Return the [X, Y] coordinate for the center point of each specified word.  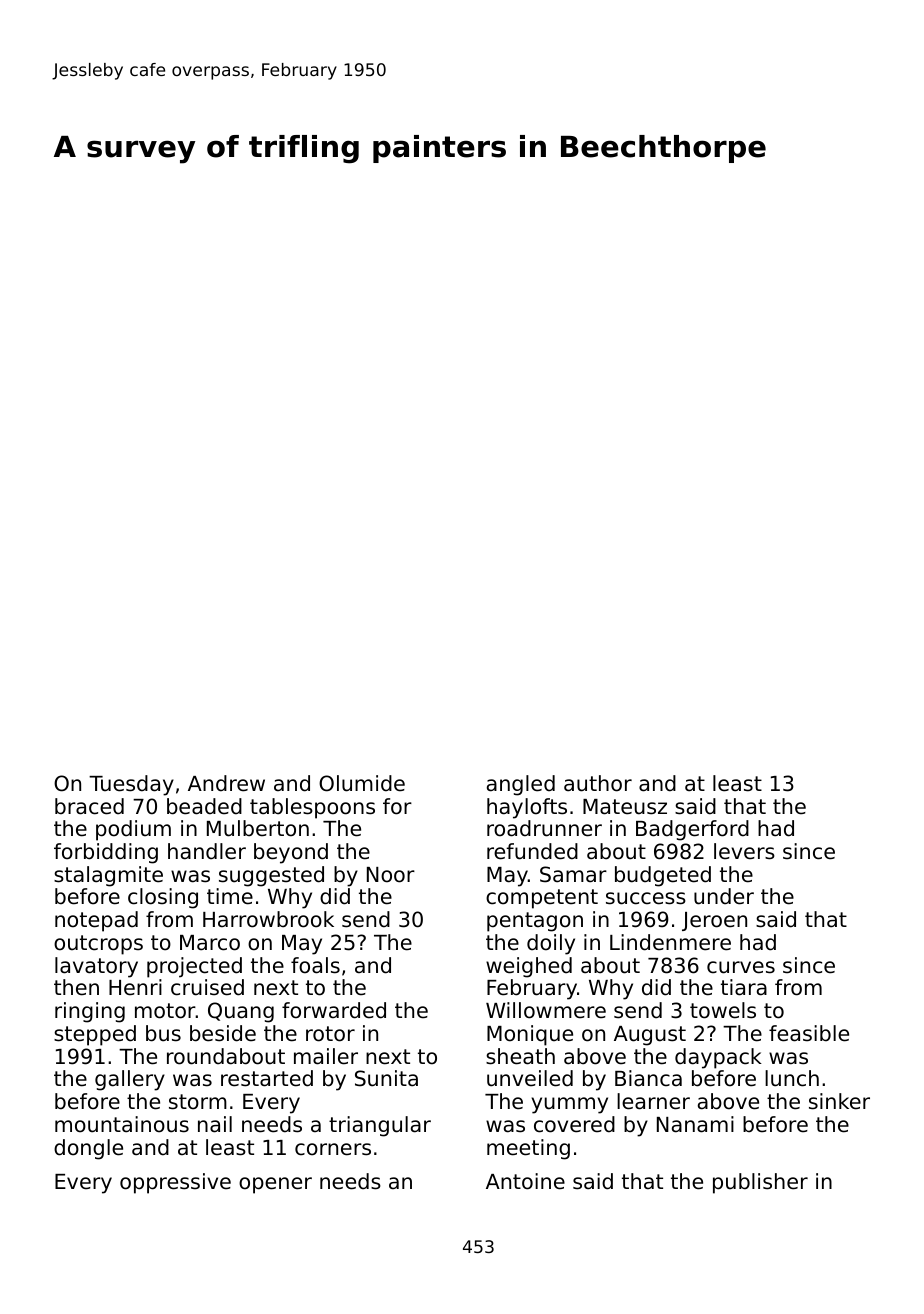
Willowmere [546, 1010]
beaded [204, 806]
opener [275, 1185]
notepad [96, 921]
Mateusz [625, 807]
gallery [130, 1080]
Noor [391, 875]
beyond [291, 853]
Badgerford [692, 830]
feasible [809, 1033]
